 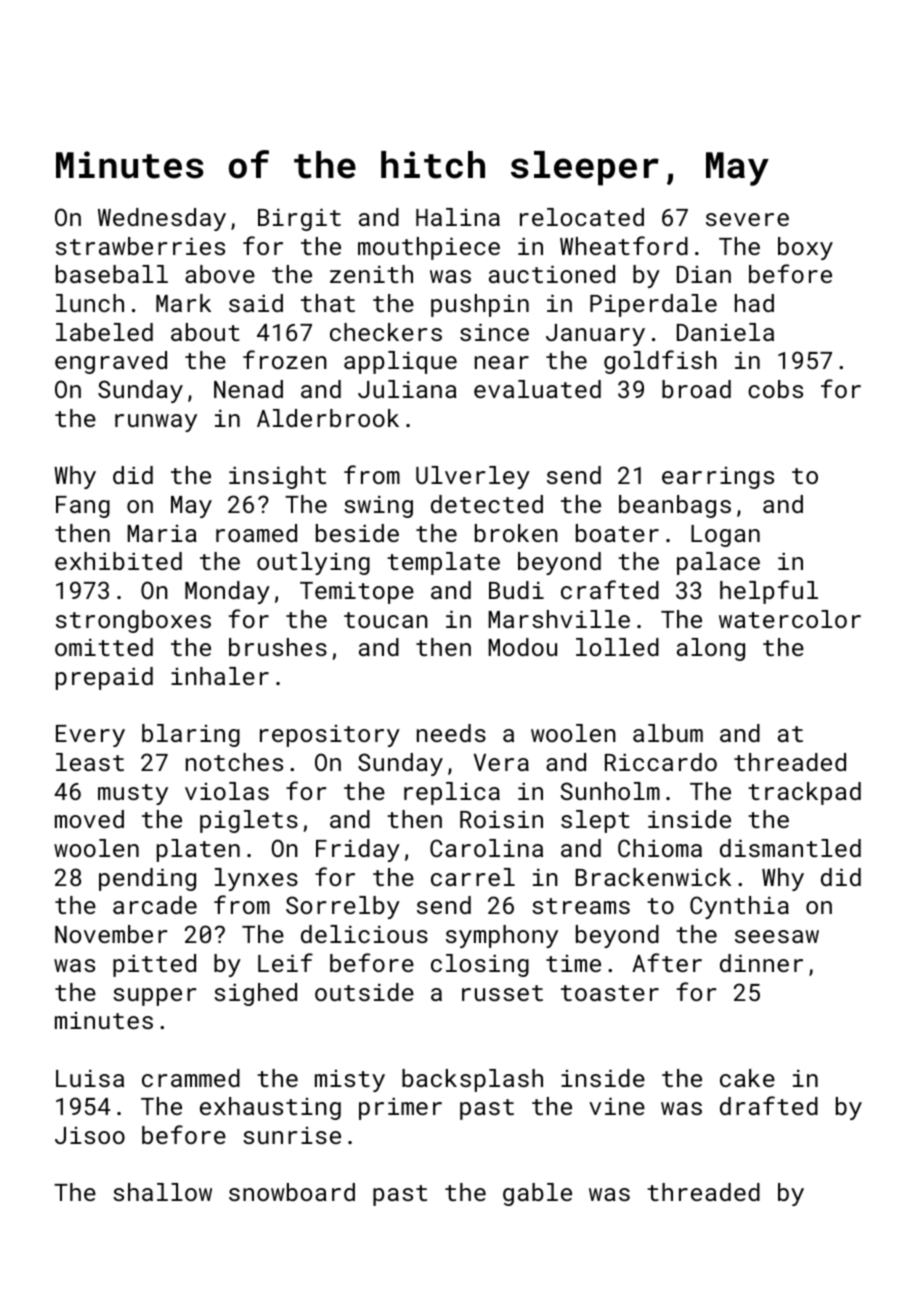 What do you see at coordinates (451, 733) in the screenshot?
I see `needs` at bounding box center [451, 733].
